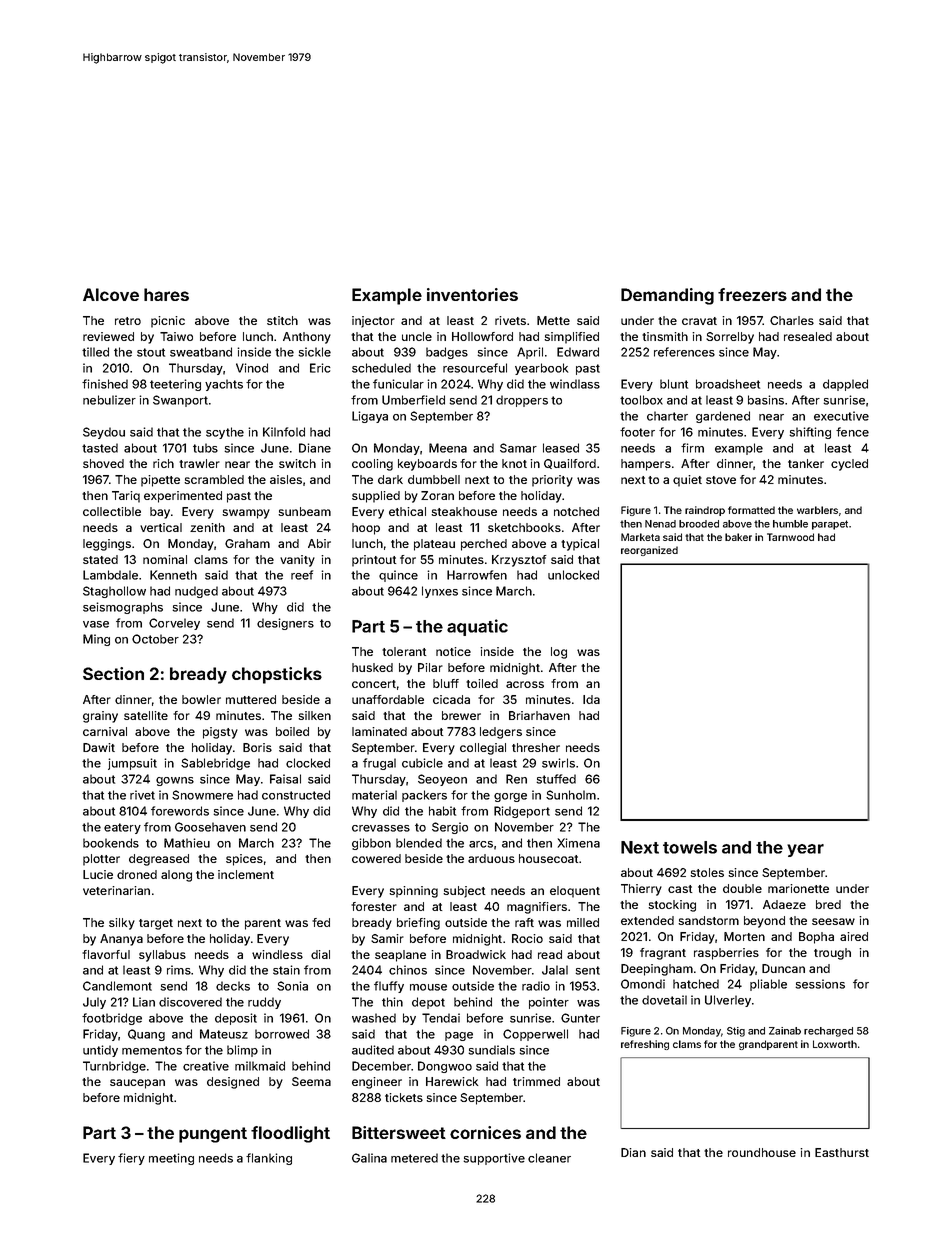 The height and width of the document is (1233, 952). I want to click on roundhouse, so click(762, 1152).
